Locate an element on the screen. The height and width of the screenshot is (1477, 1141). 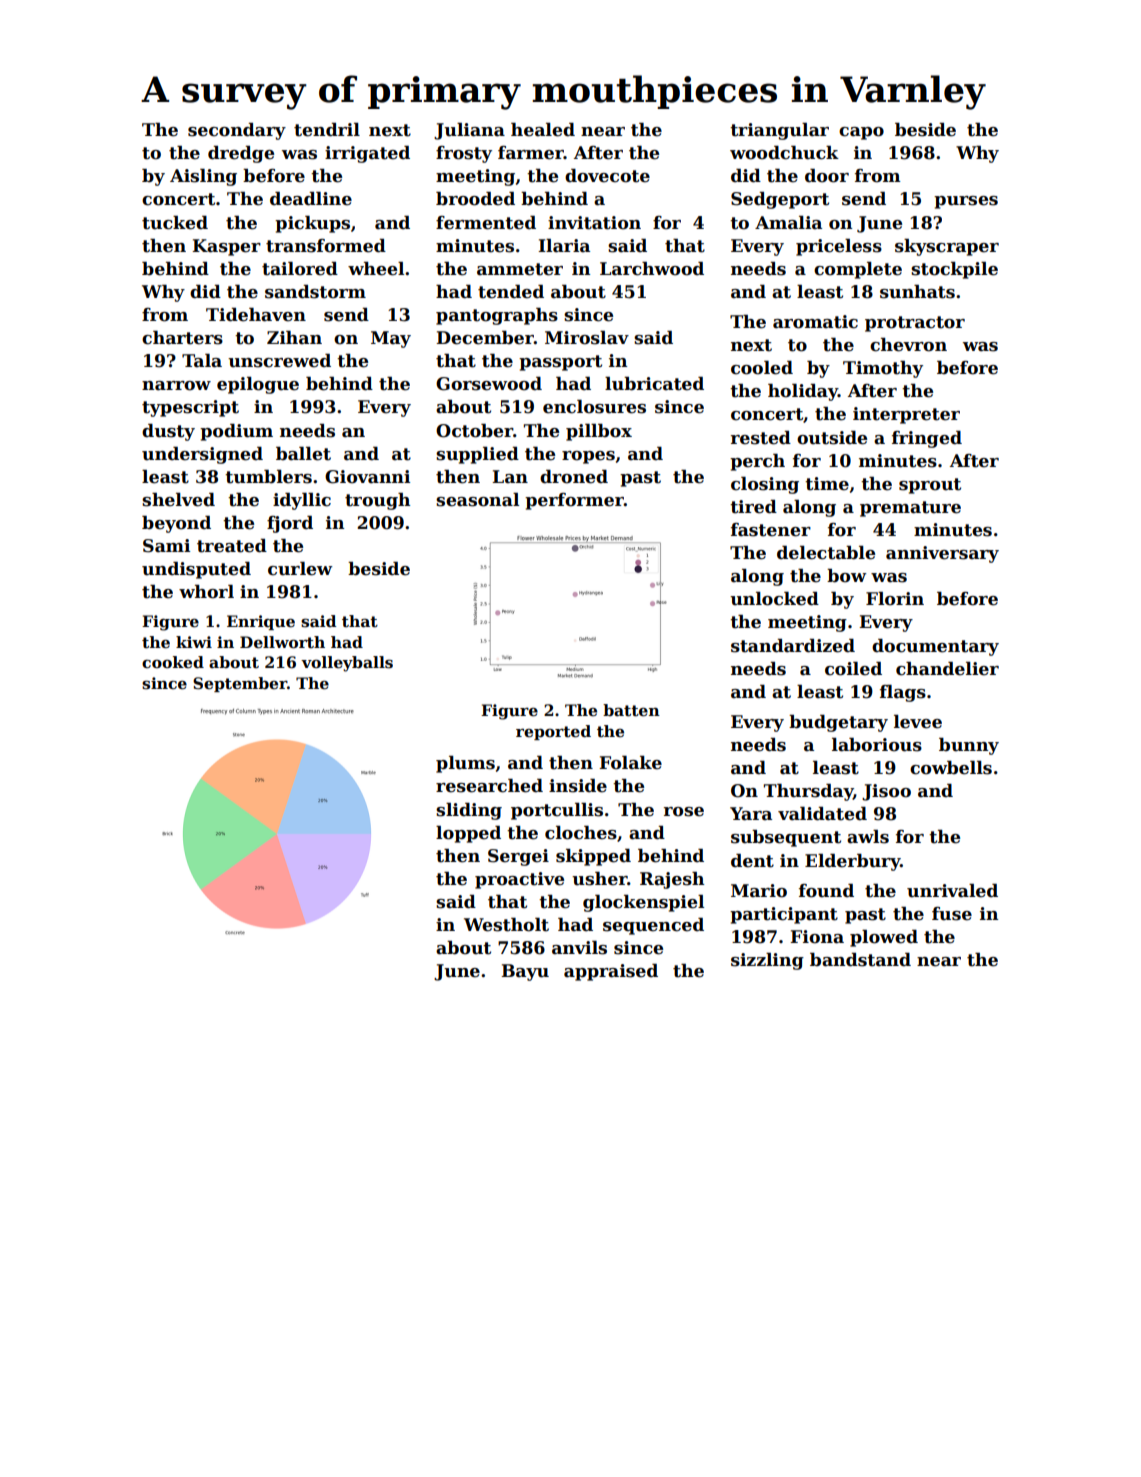
Folake is located at coordinates (630, 763).
